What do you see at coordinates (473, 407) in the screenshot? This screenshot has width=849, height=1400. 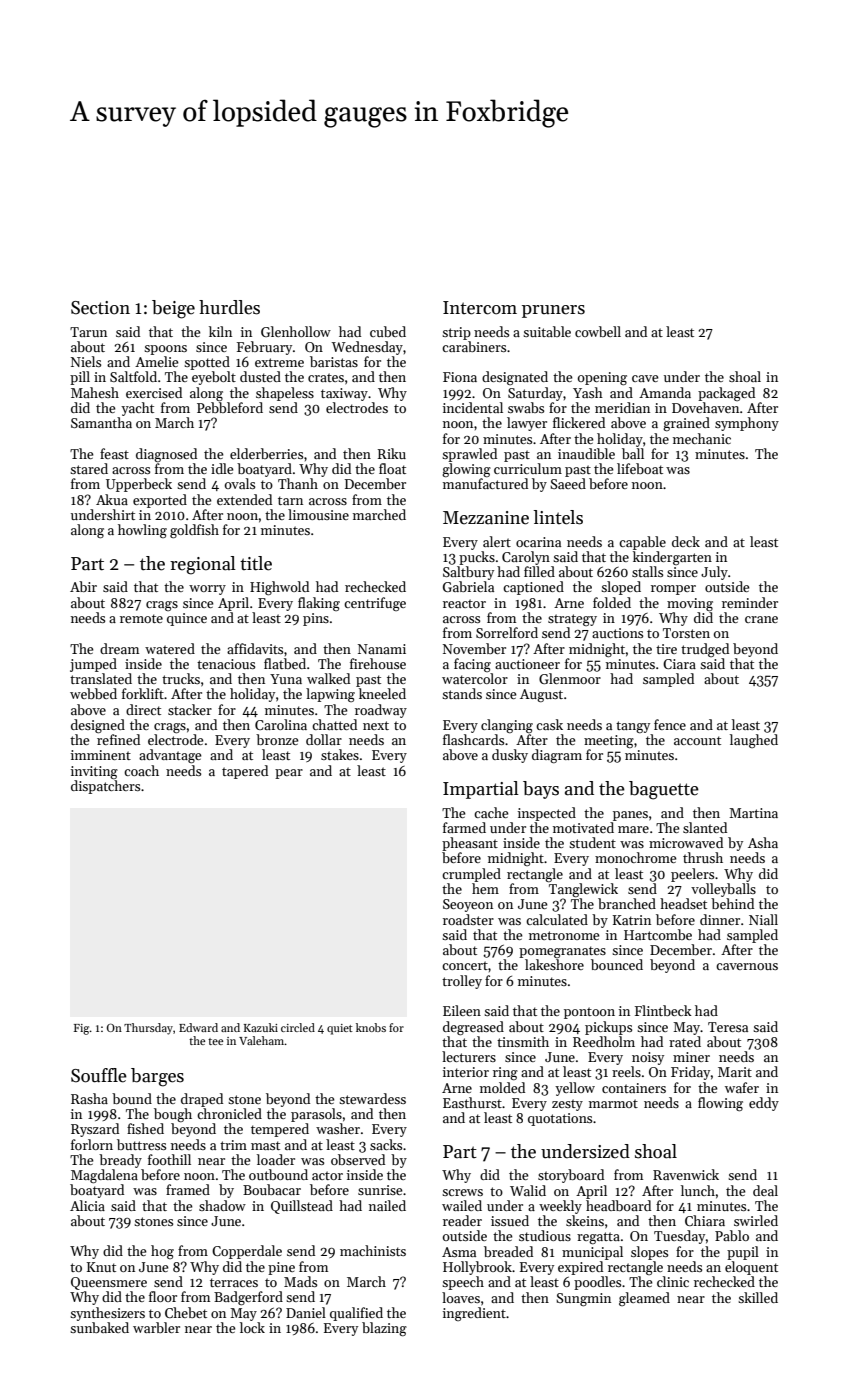 I see `incidental` at bounding box center [473, 407].
